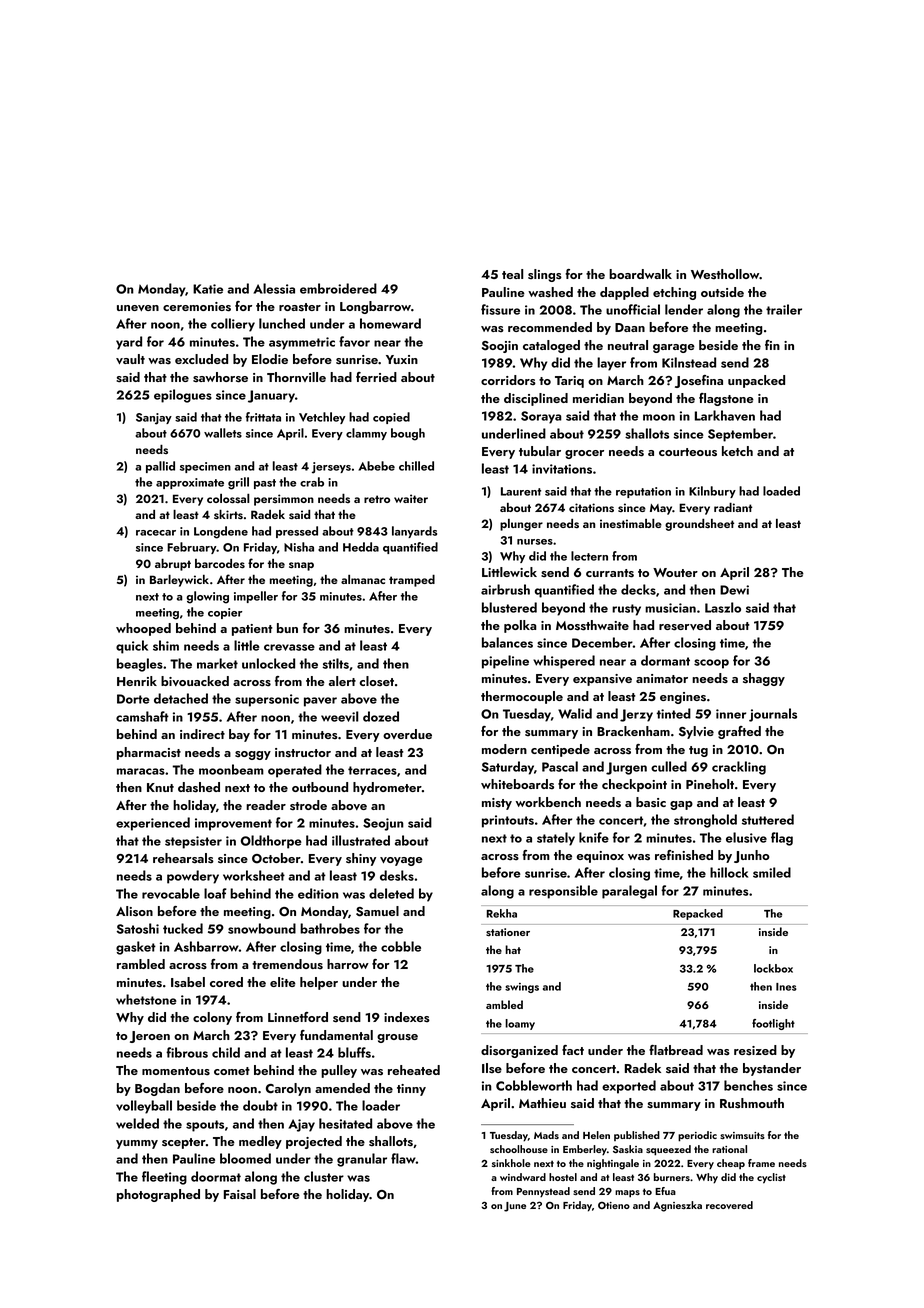  I want to click on washed, so click(550, 292).
